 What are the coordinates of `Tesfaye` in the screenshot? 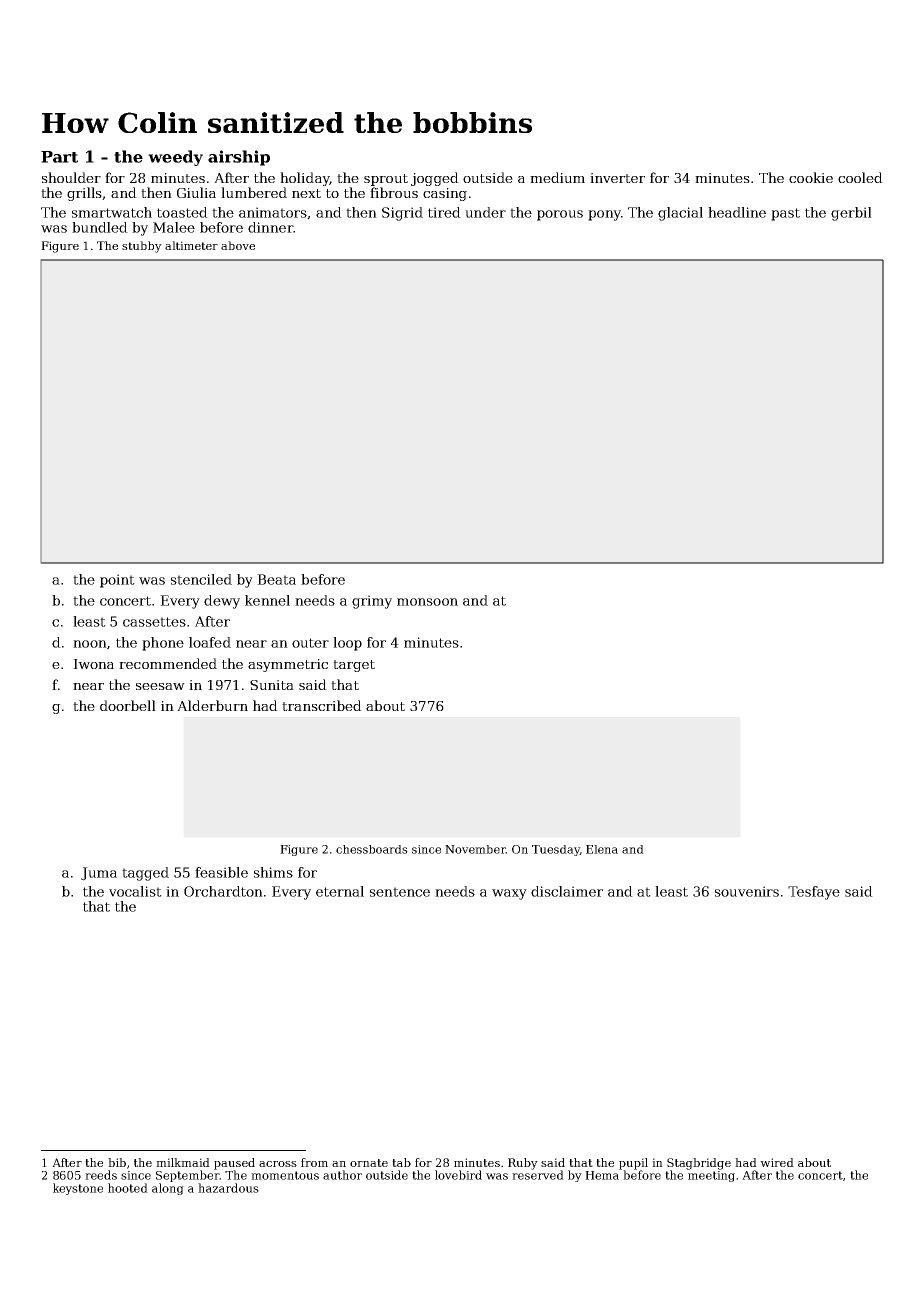 It's located at (814, 893).
